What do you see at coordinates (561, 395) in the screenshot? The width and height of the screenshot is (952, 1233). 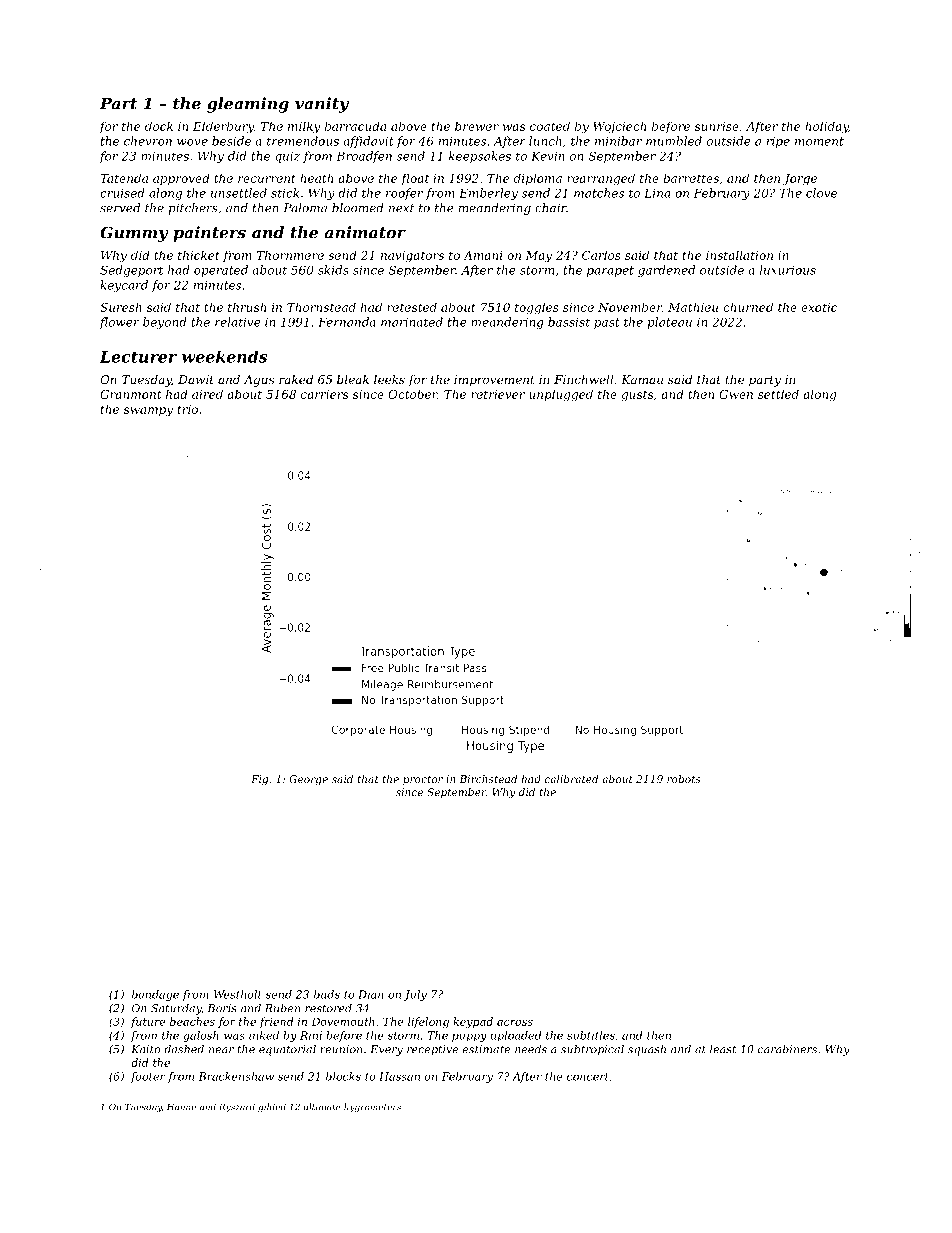 I see `unplugged` at bounding box center [561, 395].
